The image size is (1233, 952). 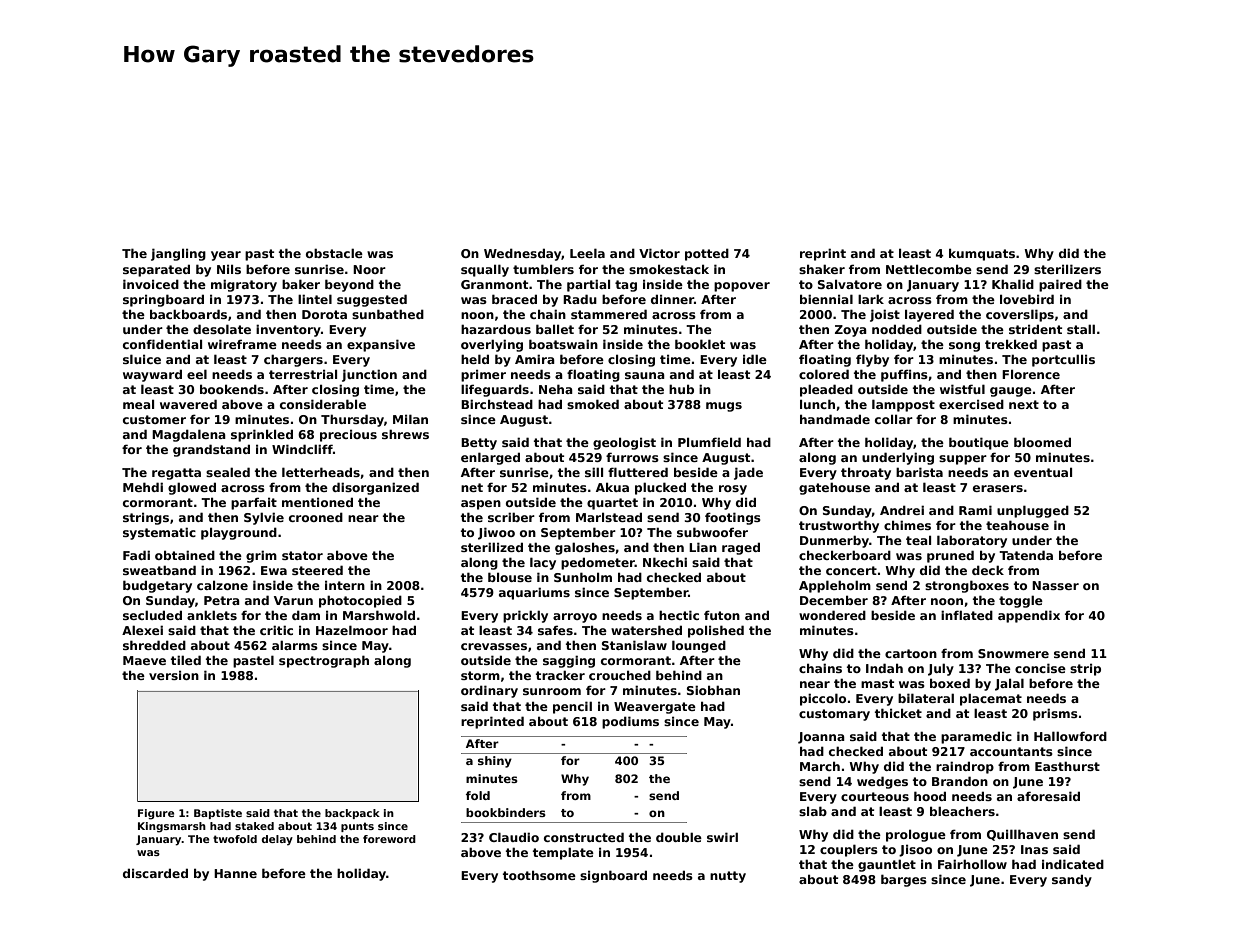 What do you see at coordinates (334, 253) in the page?
I see `obstacle` at bounding box center [334, 253].
